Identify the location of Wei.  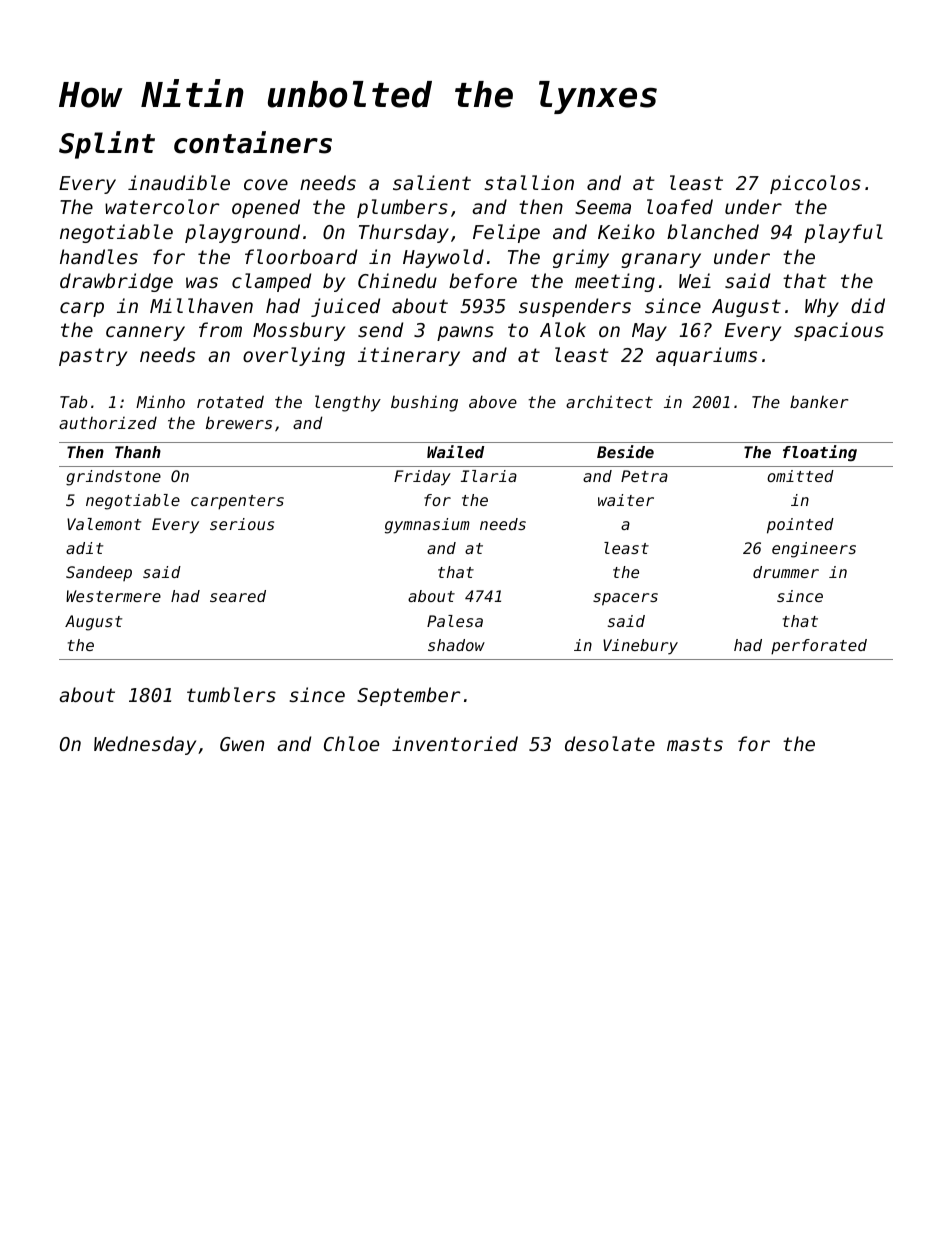
(695, 280).
